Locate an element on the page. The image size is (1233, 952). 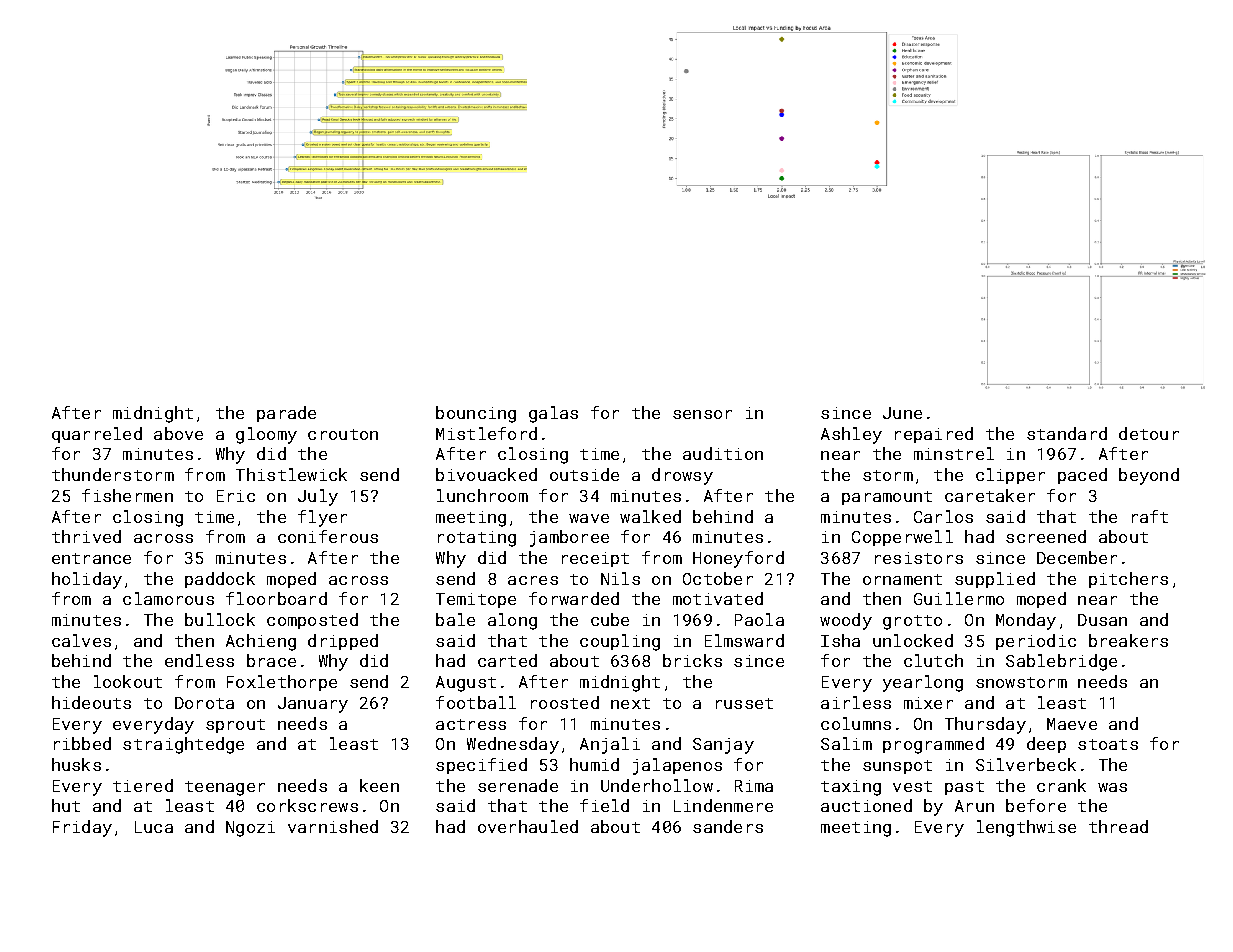
walked is located at coordinates (650, 516).
